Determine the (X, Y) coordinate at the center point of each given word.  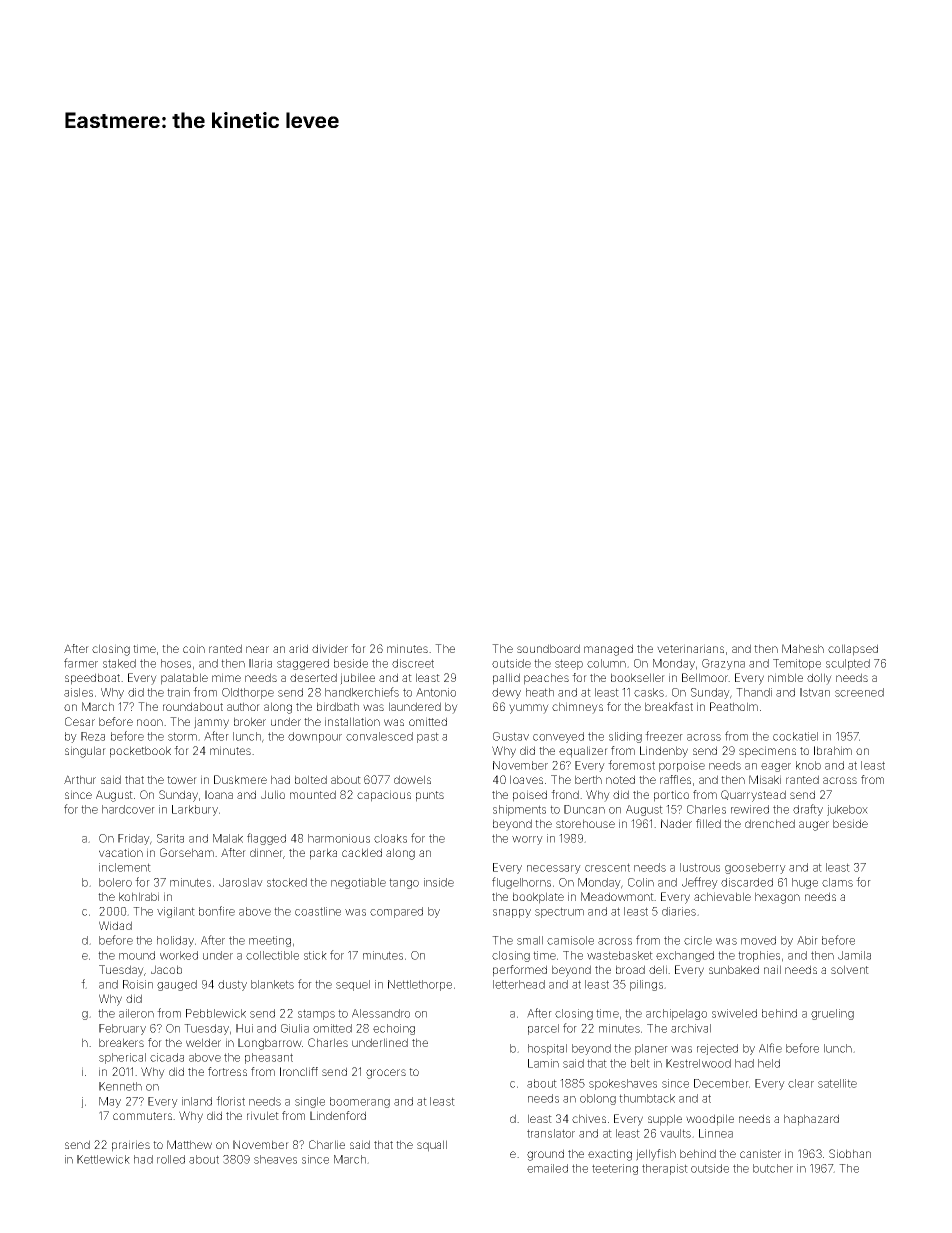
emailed (547, 1168)
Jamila (854, 955)
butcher (773, 1168)
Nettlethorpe (420, 985)
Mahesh (803, 648)
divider (330, 648)
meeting (270, 941)
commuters (142, 1116)
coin (194, 648)
